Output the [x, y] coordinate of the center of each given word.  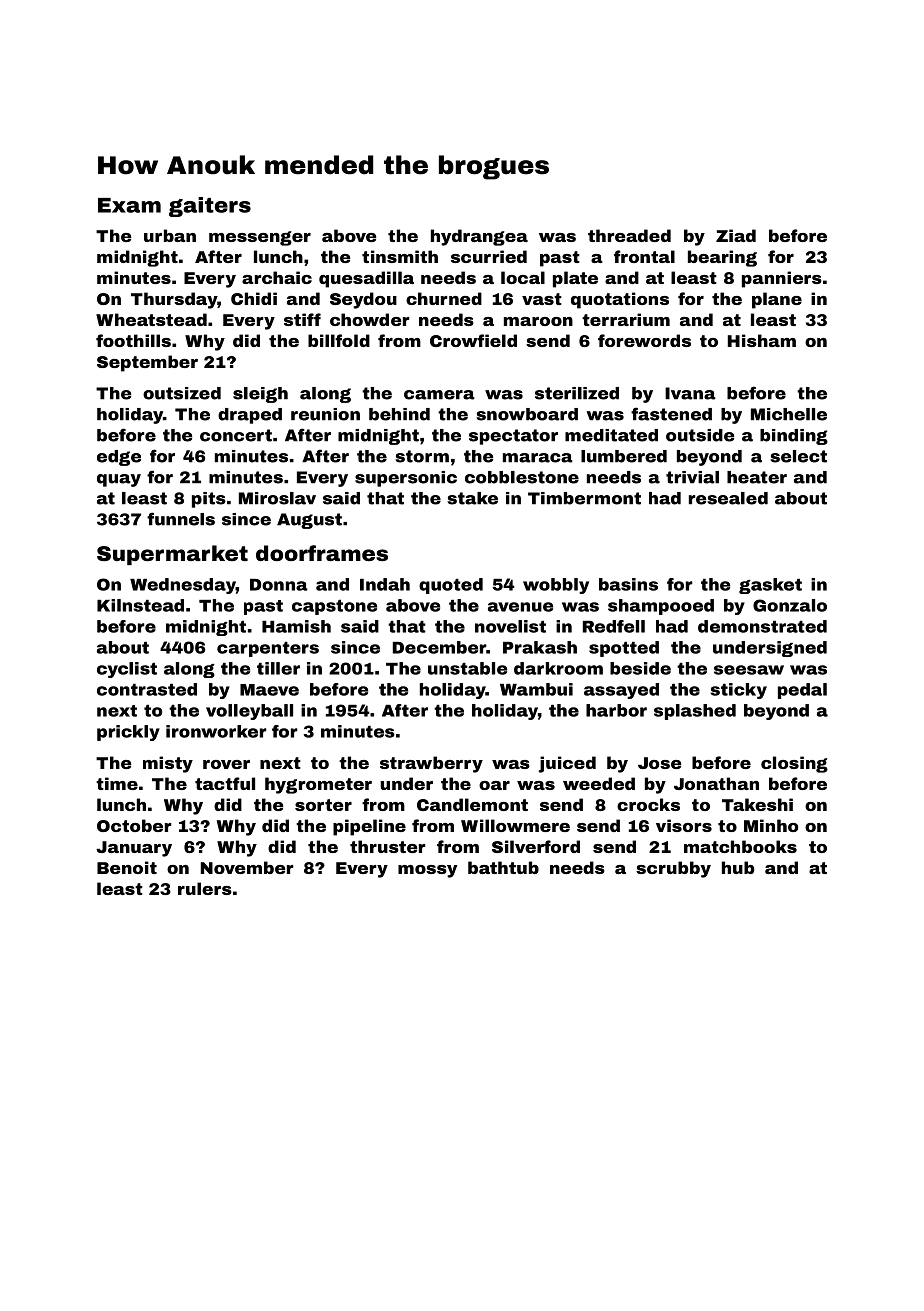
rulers [205, 888]
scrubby [673, 869]
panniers [782, 279]
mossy [427, 871]
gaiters [210, 207]
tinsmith [400, 256]
